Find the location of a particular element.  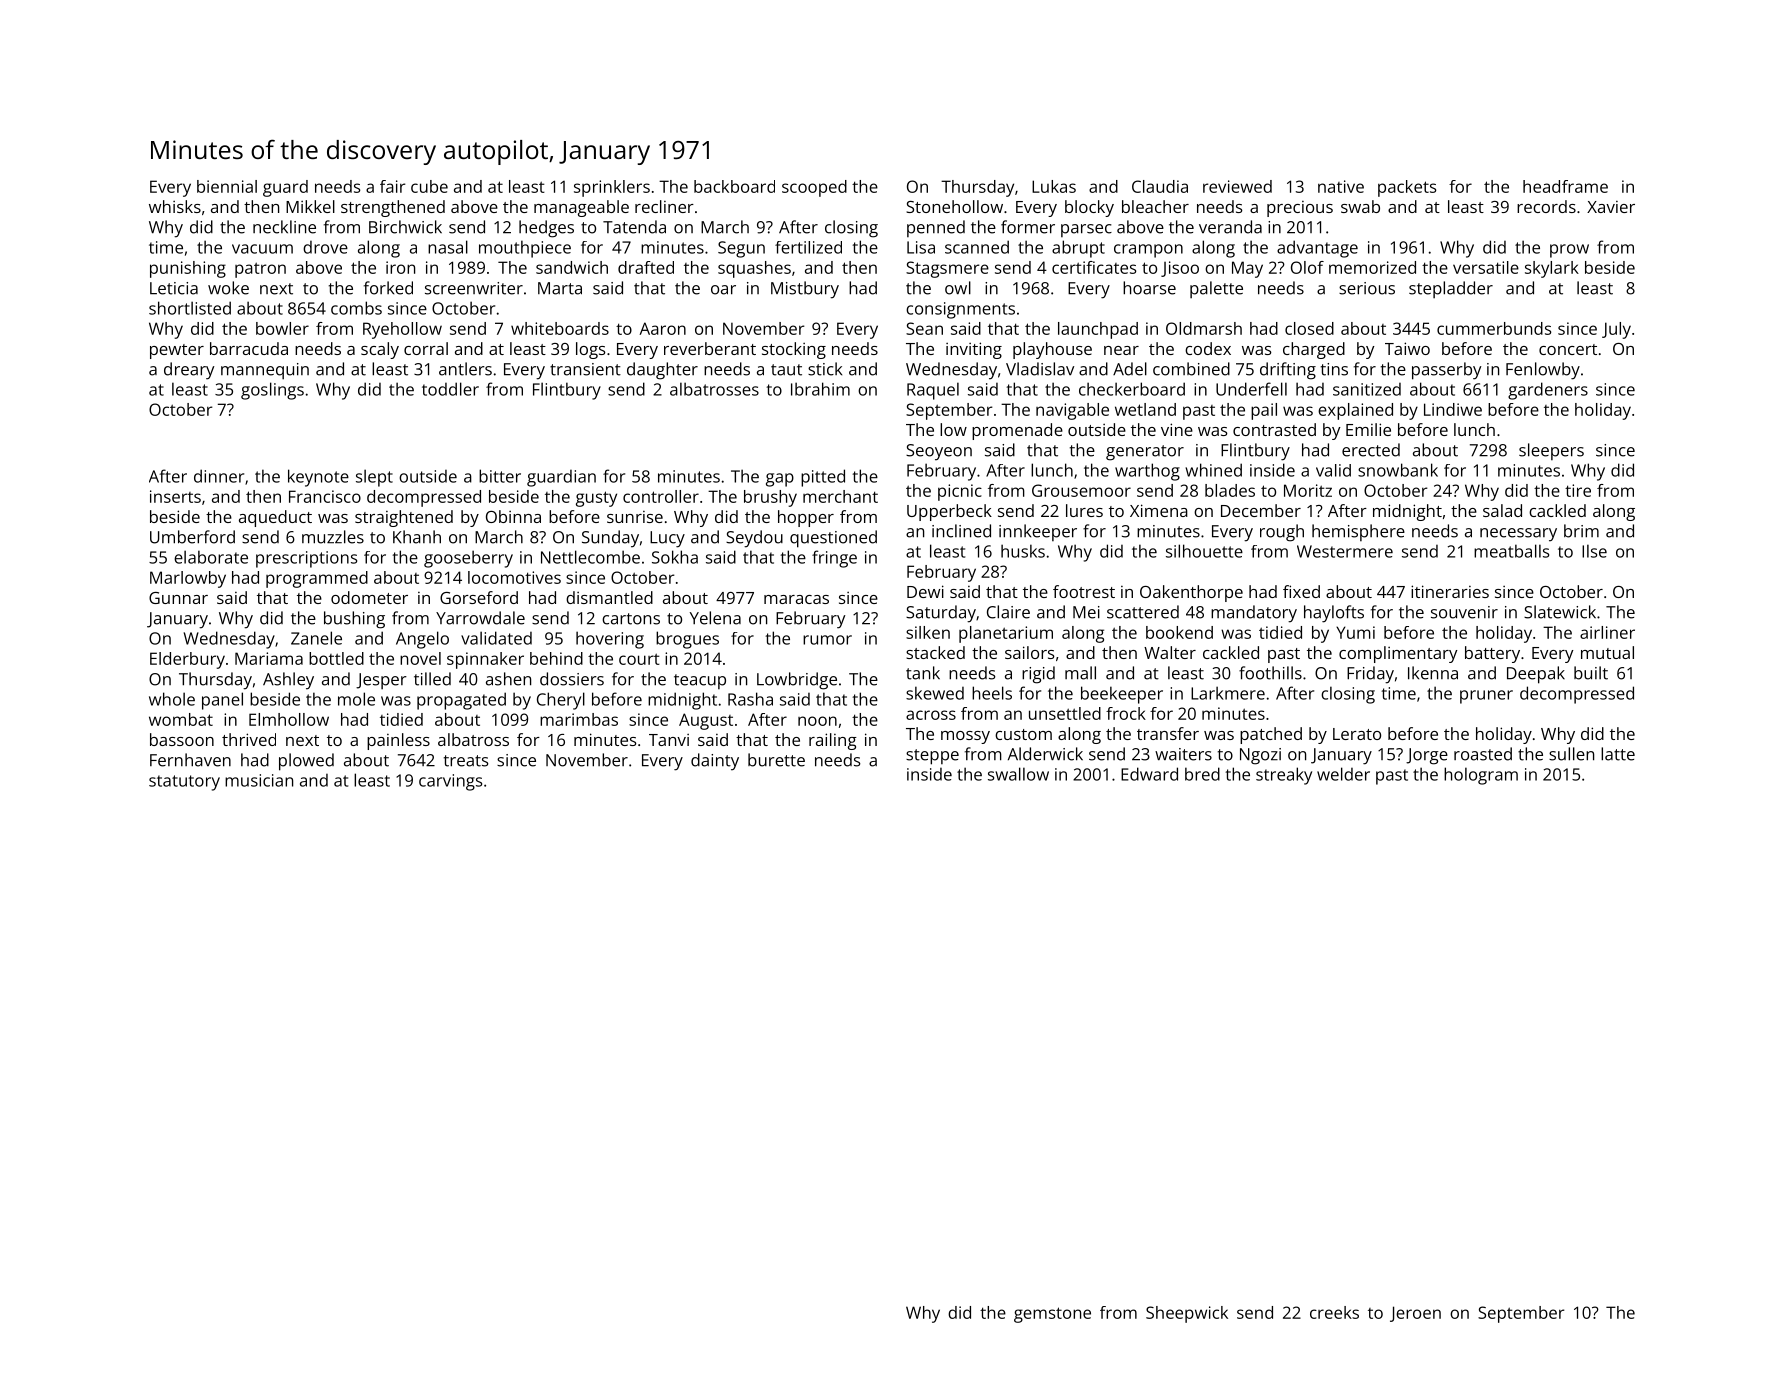

Larkmere is located at coordinates (1228, 693).
